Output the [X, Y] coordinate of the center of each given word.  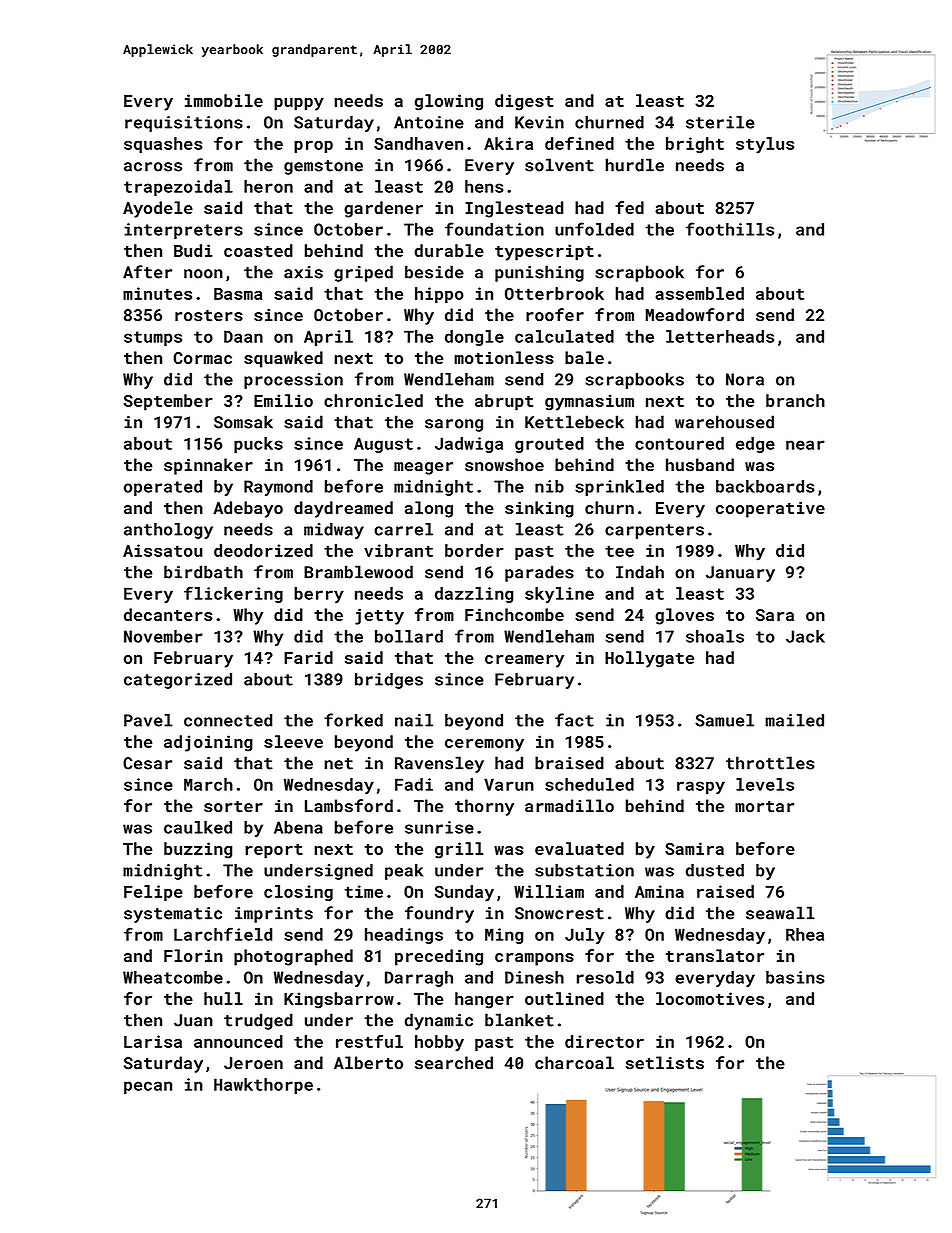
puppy [299, 104]
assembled [699, 293]
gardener [383, 209]
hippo [439, 295]
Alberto [368, 1063]
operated [163, 488]
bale [584, 357]
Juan [193, 1020]
